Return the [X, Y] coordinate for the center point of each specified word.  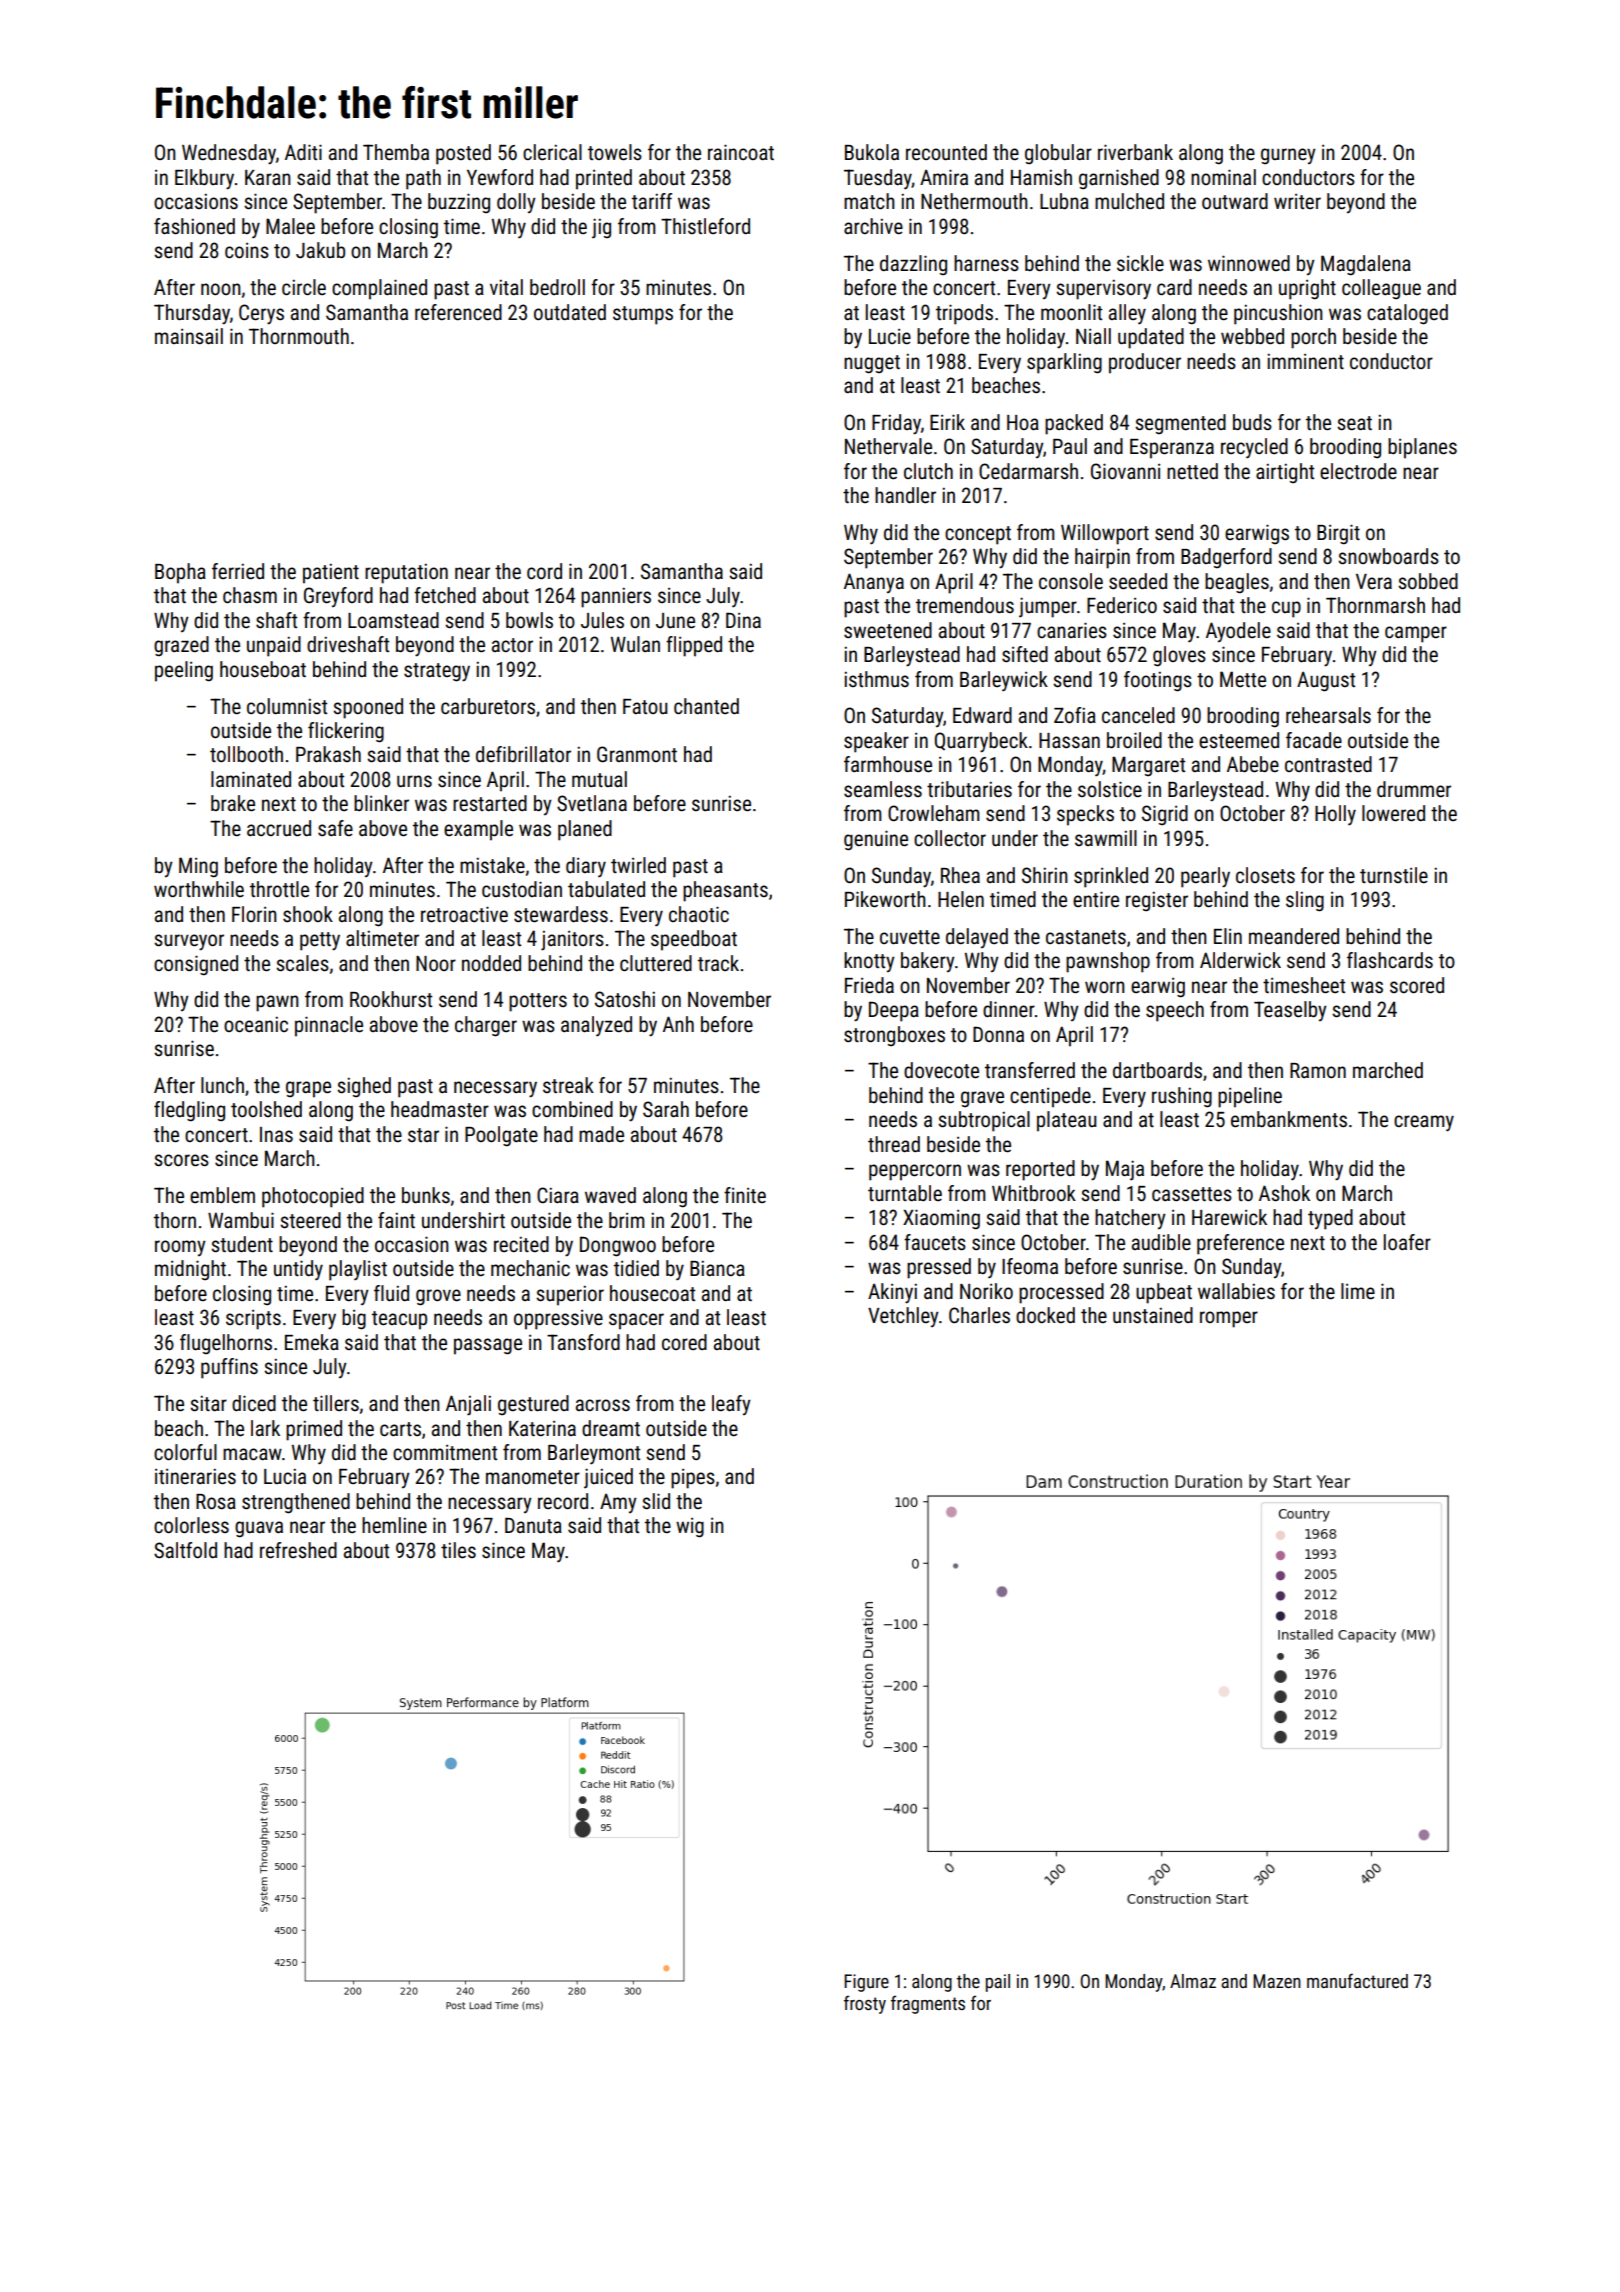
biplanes [1422, 448]
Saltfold [185, 1550]
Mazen [1277, 1981]
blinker [381, 803]
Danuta [533, 1525]
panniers [616, 597]
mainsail [189, 336]
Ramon [1318, 1070]
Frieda [869, 985]
